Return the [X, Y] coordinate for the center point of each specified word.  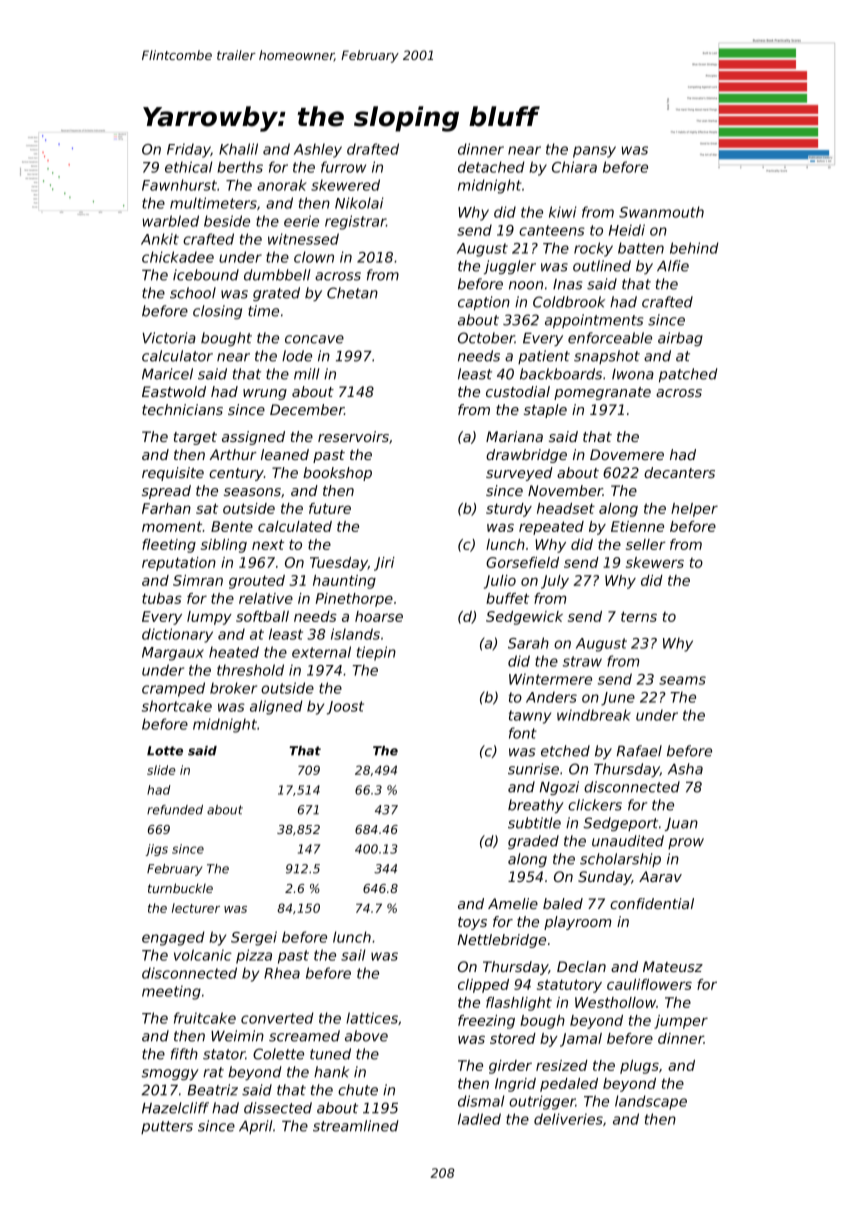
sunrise [533, 769]
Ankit [160, 239]
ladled [479, 1119]
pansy [594, 152]
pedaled [569, 1085]
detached [491, 167]
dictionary [177, 635]
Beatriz [213, 1090]
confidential [652, 903]
